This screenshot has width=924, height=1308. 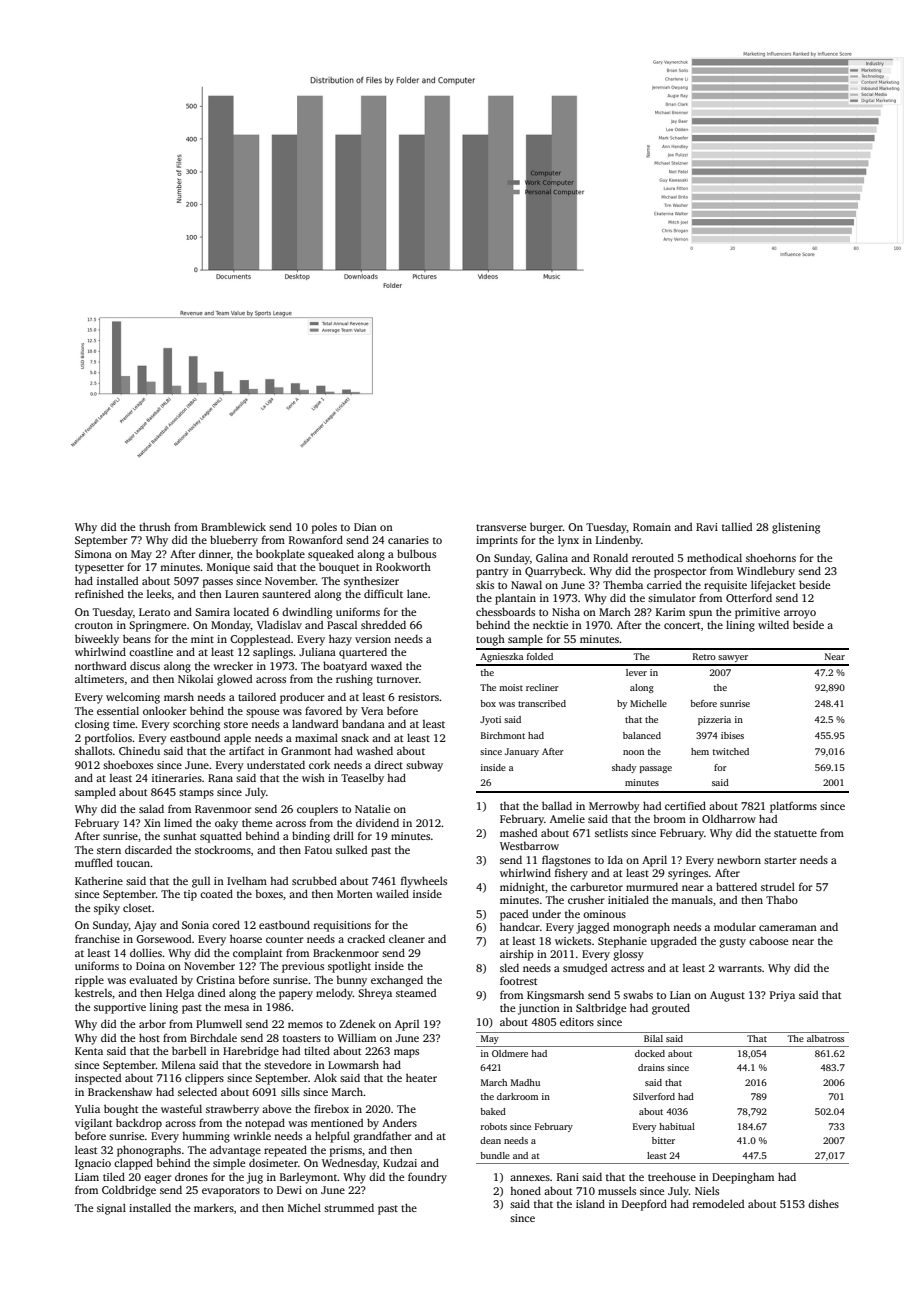 I want to click on ibises, so click(x=732, y=735).
